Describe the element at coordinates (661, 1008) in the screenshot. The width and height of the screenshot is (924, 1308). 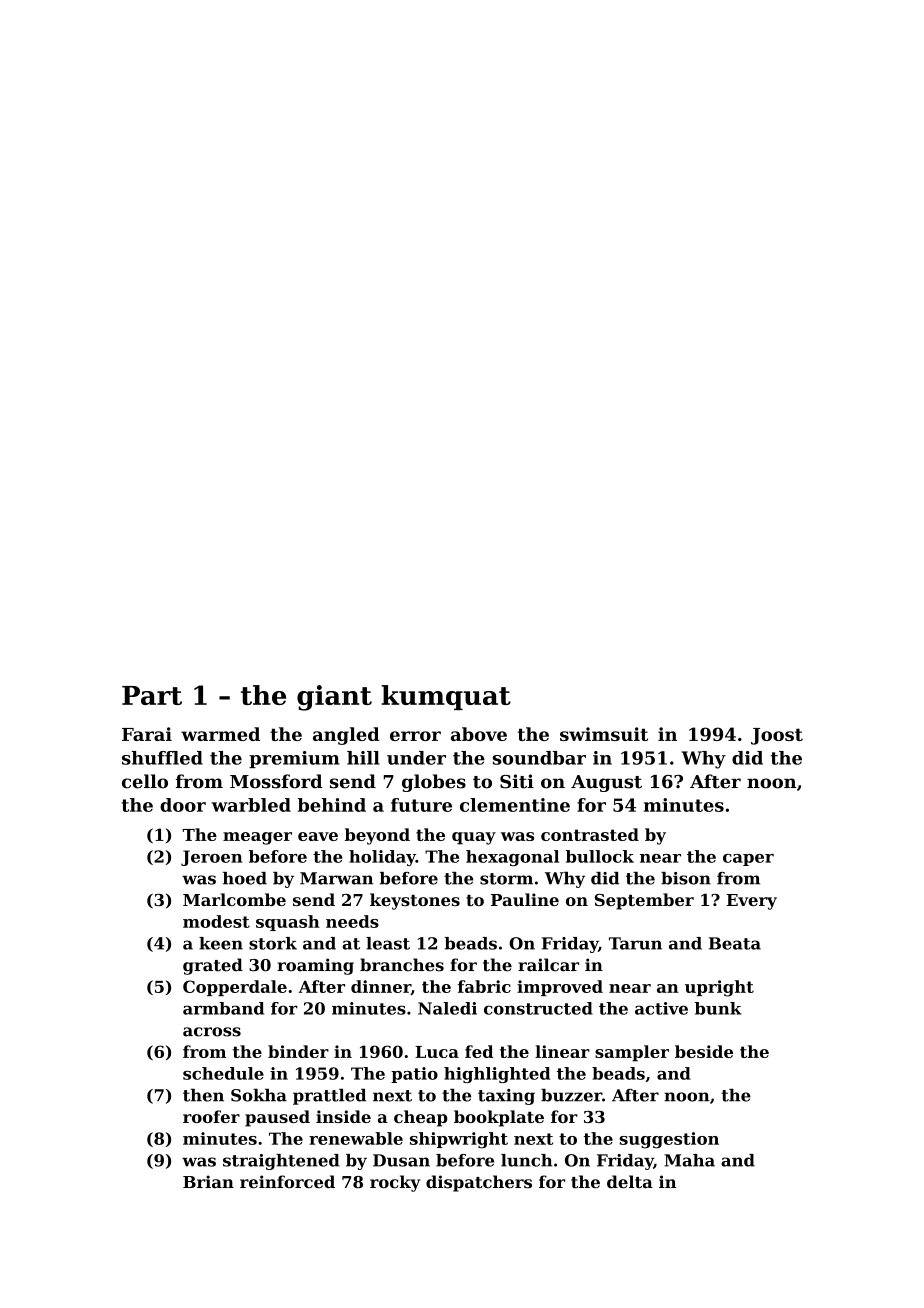
I see `active` at that location.
